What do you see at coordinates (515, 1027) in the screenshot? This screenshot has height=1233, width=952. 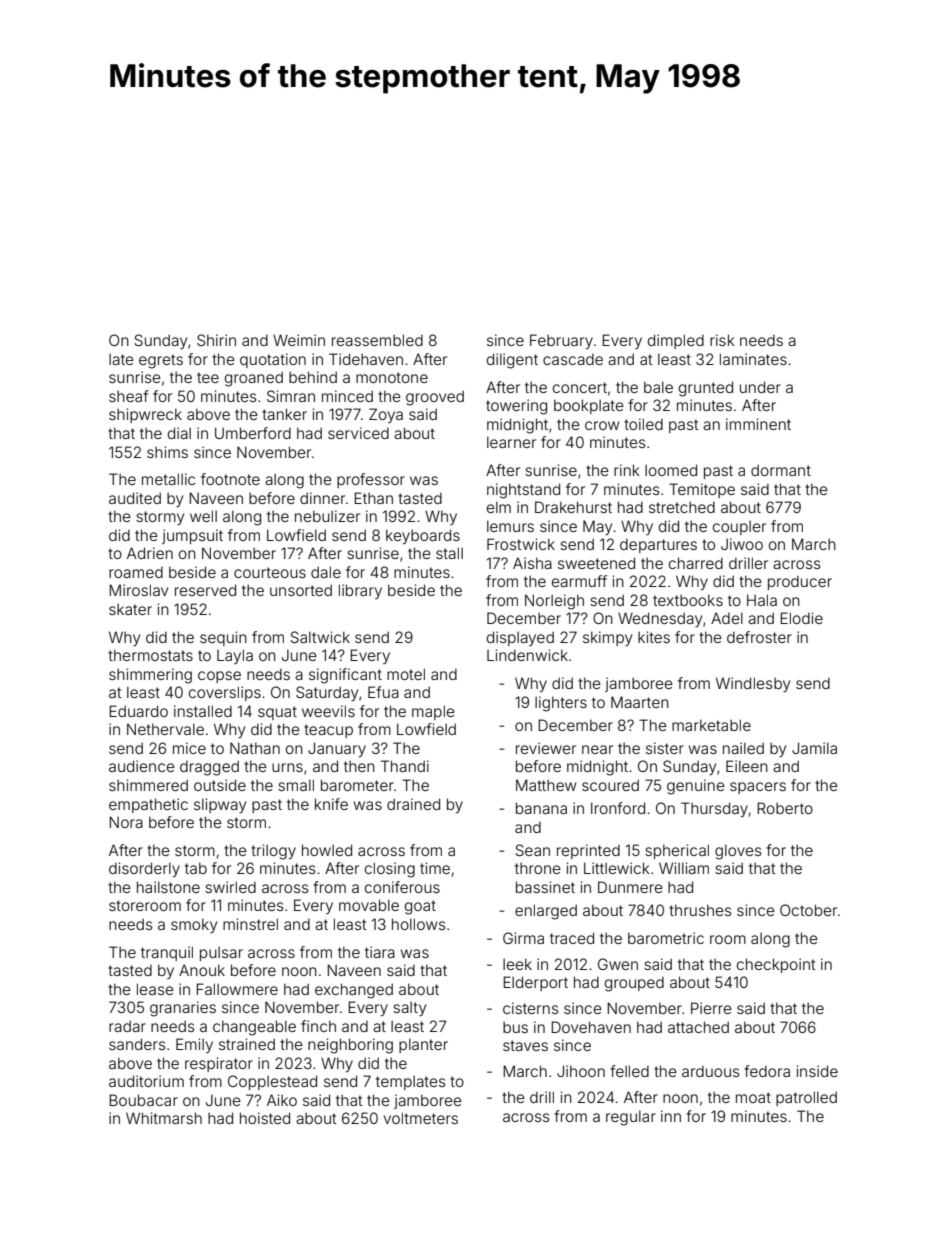 I see `bus` at bounding box center [515, 1027].
